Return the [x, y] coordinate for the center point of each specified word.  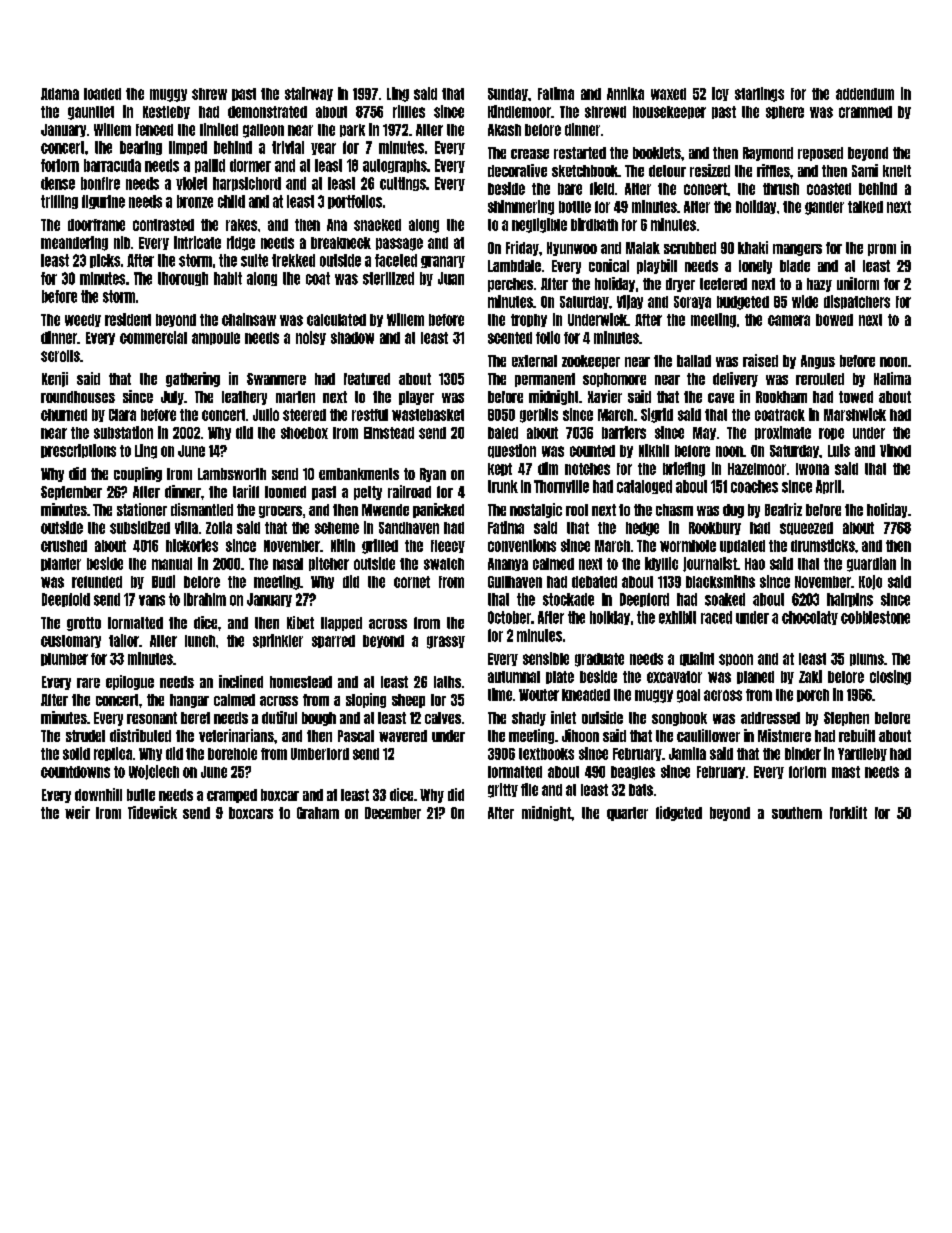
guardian [871, 564]
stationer [142, 509]
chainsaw [249, 319]
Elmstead [389, 433]
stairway [309, 94]
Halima [892, 378]
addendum [865, 94]
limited [219, 129]
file [529, 789]
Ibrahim [205, 599]
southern [797, 813]
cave [721, 398]
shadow [352, 338]
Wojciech [154, 772]
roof [577, 510]
